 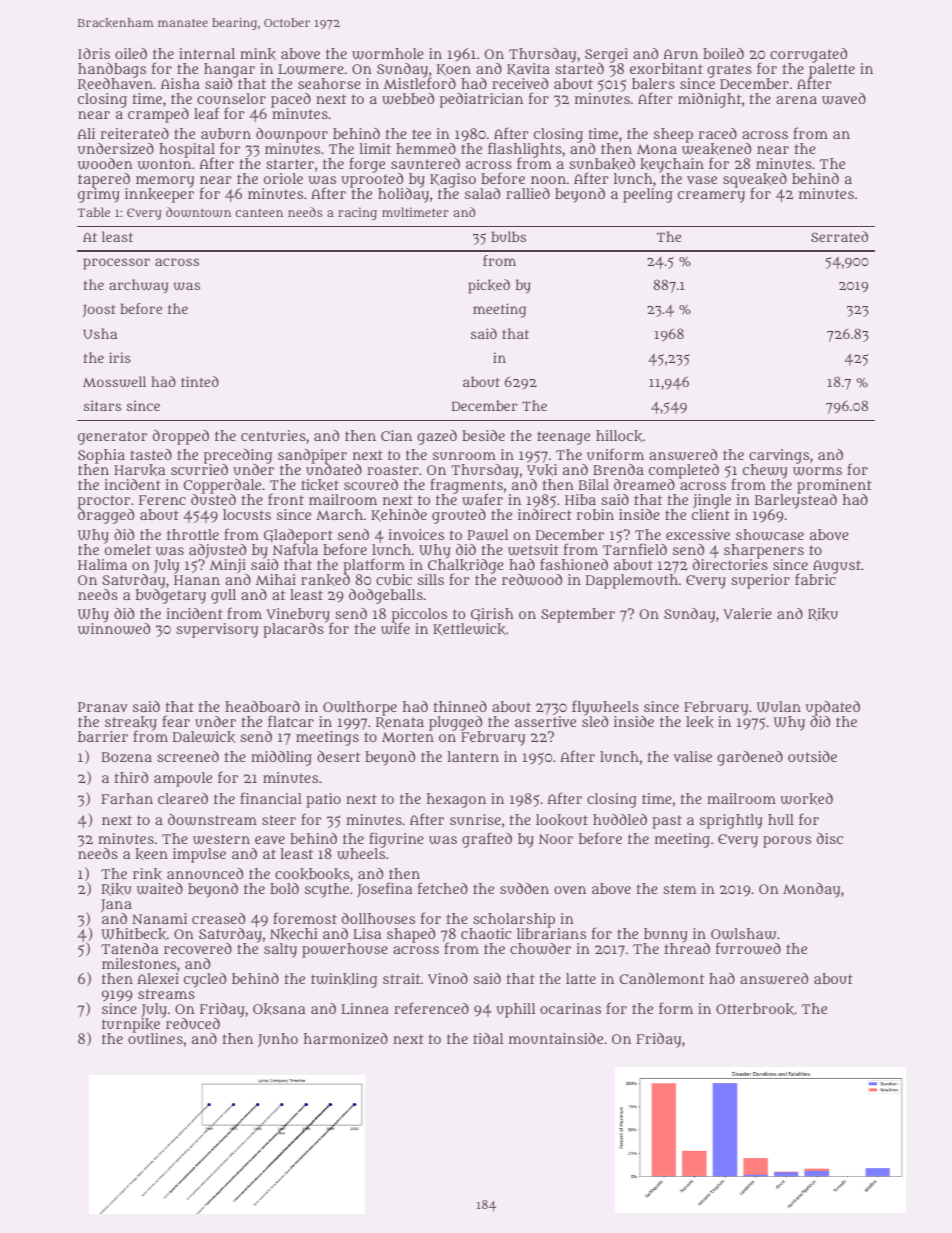 What do you see at coordinates (329, 83) in the screenshot?
I see `seahorse` at bounding box center [329, 83].
